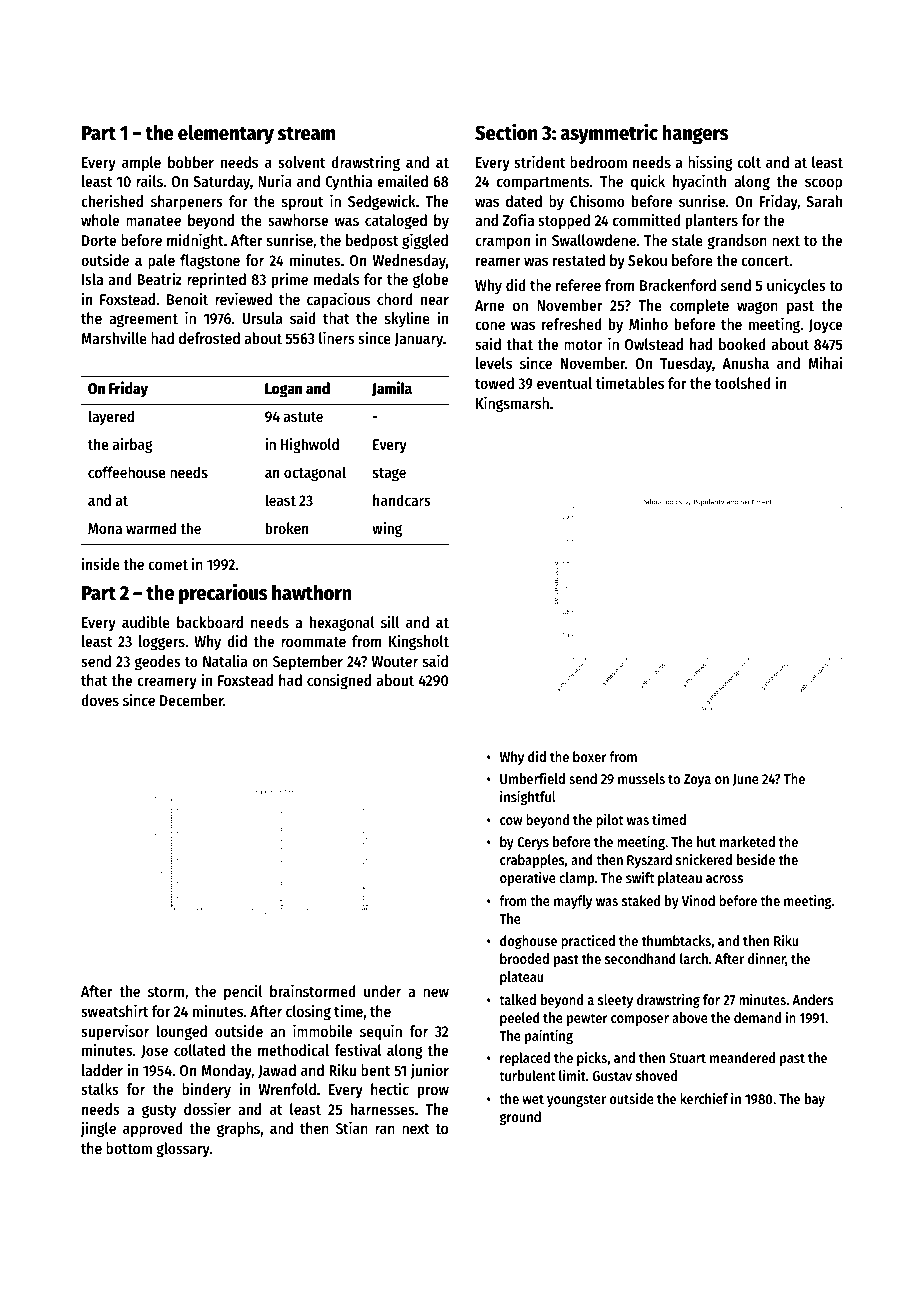 The width and height of the screenshot is (924, 1308). Describe the element at coordinates (100, 700) in the screenshot. I see `doves` at that location.
